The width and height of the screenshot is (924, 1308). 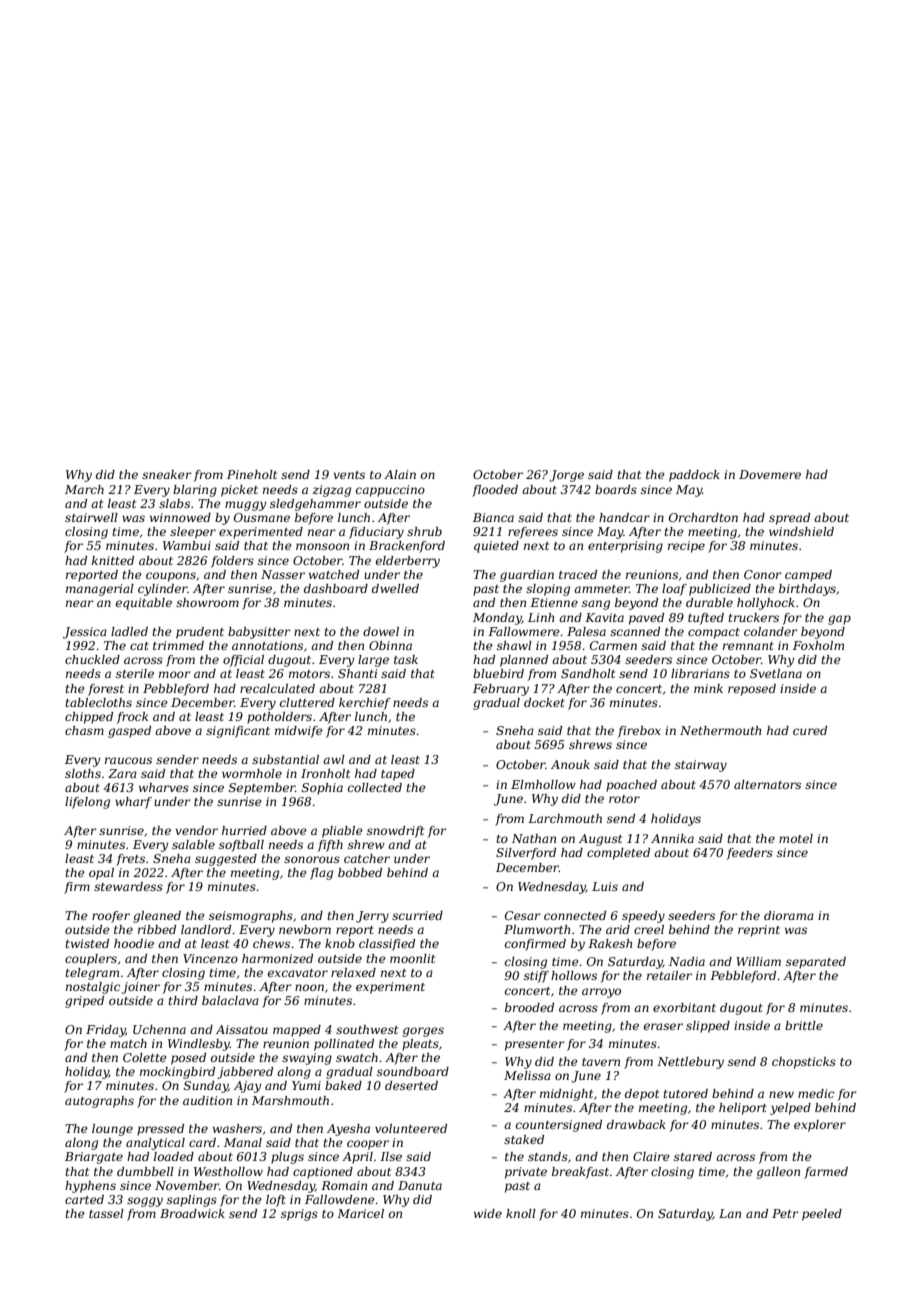 What do you see at coordinates (259, 633) in the screenshot?
I see `babysitter` at bounding box center [259, 633].
